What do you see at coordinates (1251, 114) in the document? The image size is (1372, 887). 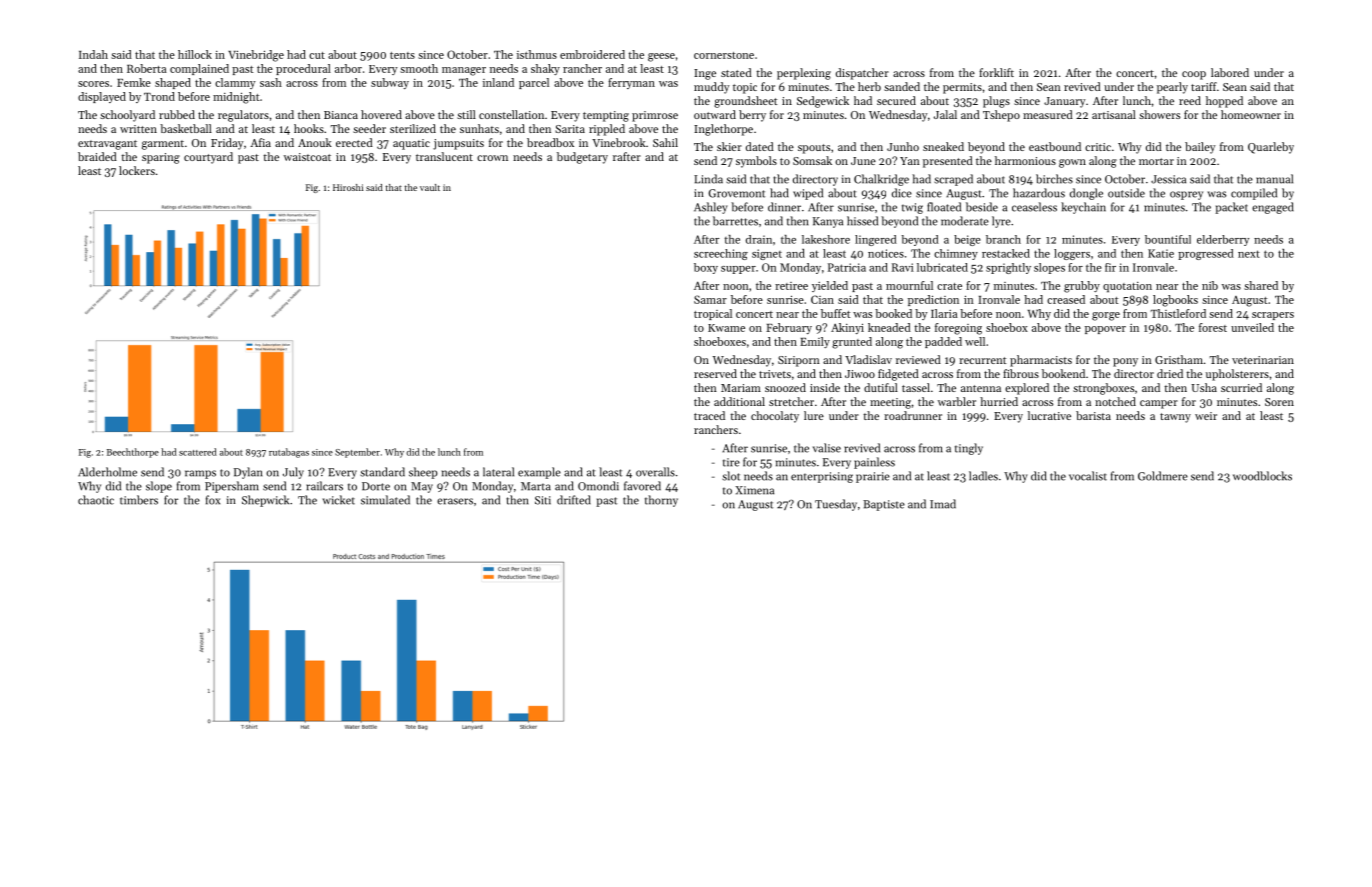 I see `homeowner` at bounding box center [1251, 114].
